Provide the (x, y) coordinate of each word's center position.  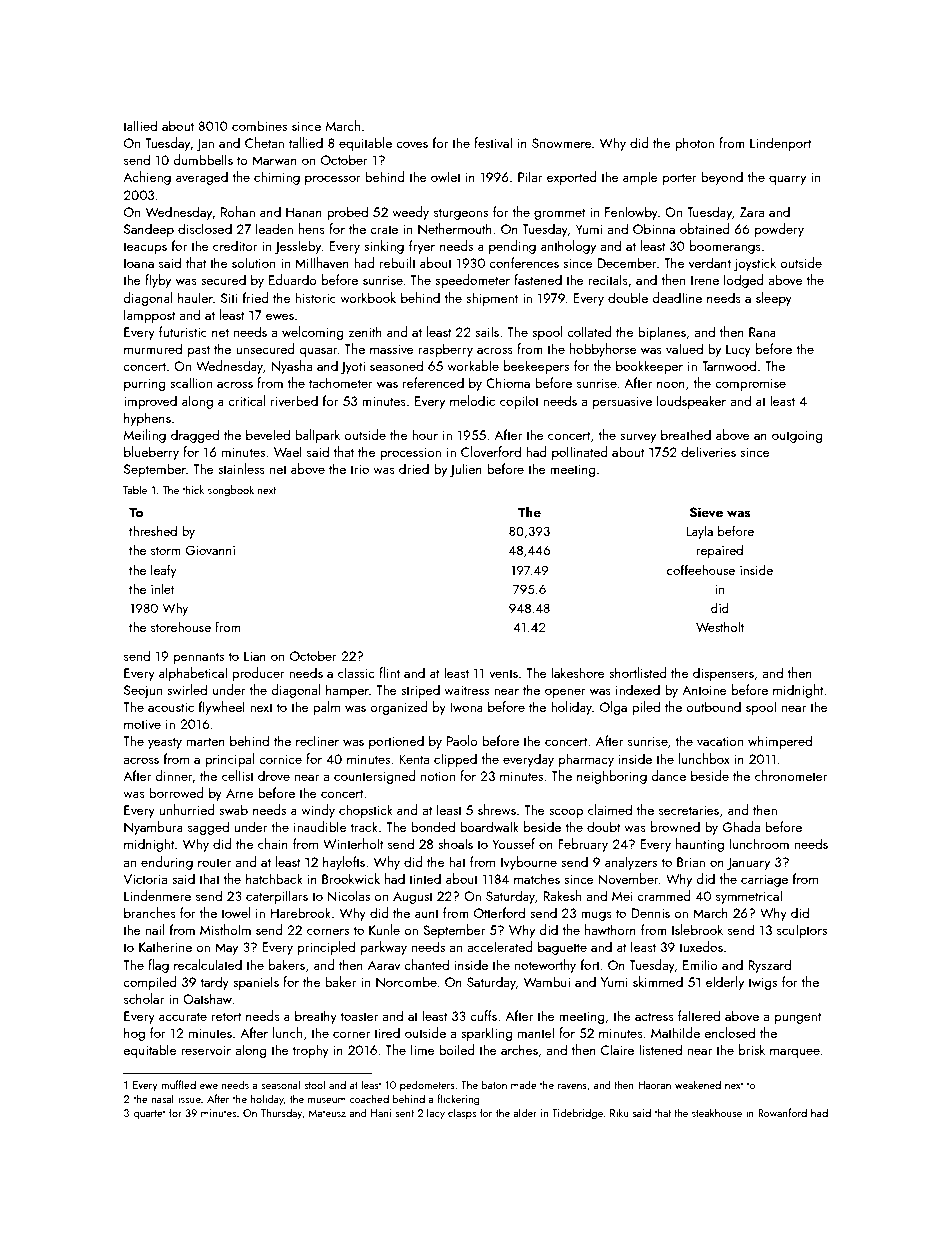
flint (389, 672)
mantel (536, 1032)
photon (694, 144)
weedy (410, 213)
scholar (144, 998)
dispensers (723, 674)
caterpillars (277, 897)
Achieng (147, 178)
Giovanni (210, 550)
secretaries (689, 810)
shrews (497, 809)
